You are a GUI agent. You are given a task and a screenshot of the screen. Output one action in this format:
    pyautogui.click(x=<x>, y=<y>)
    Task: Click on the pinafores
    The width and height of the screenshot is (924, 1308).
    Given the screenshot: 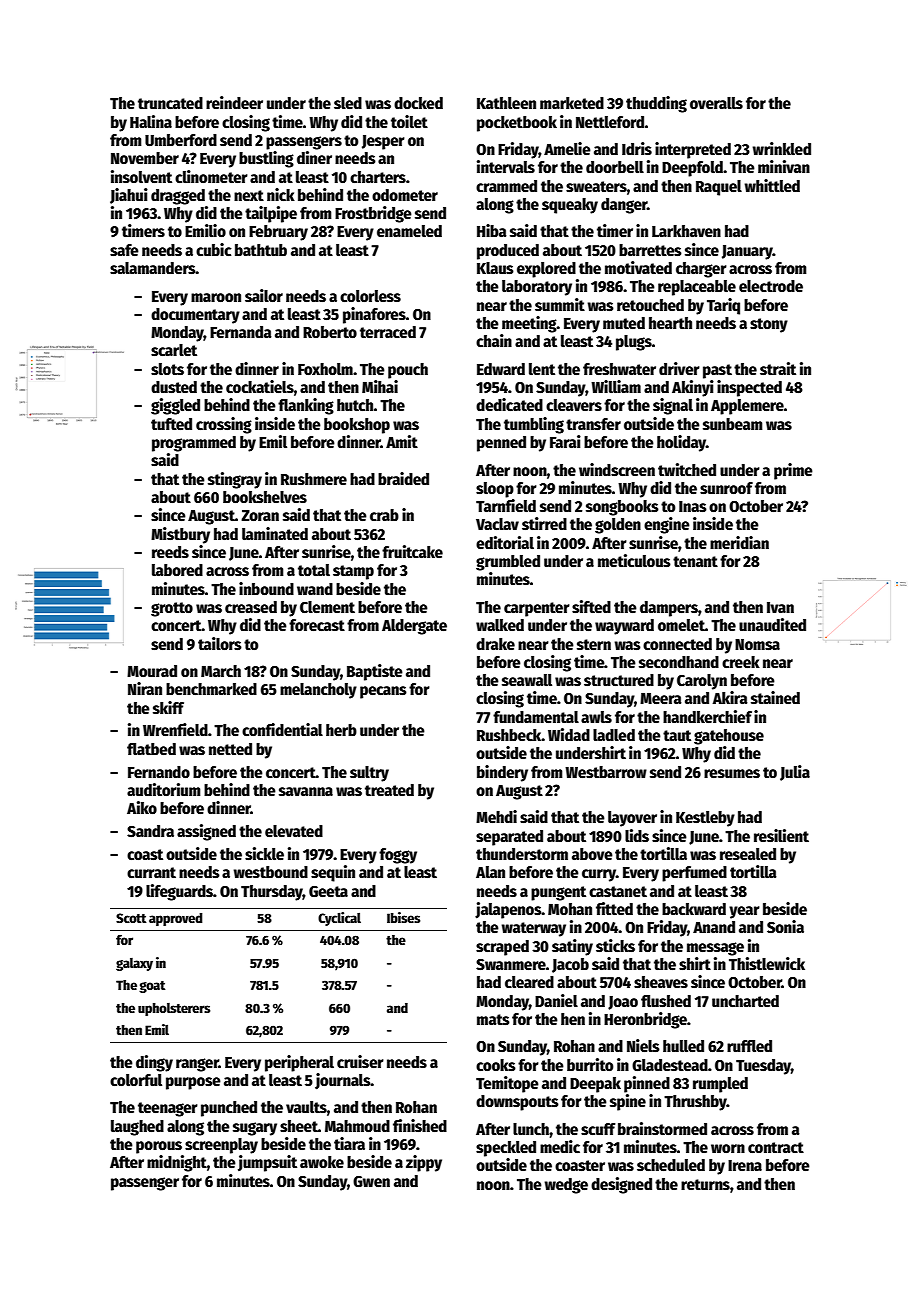 What is the action you would take?
    pyautogui.click(x=374, y=315)
